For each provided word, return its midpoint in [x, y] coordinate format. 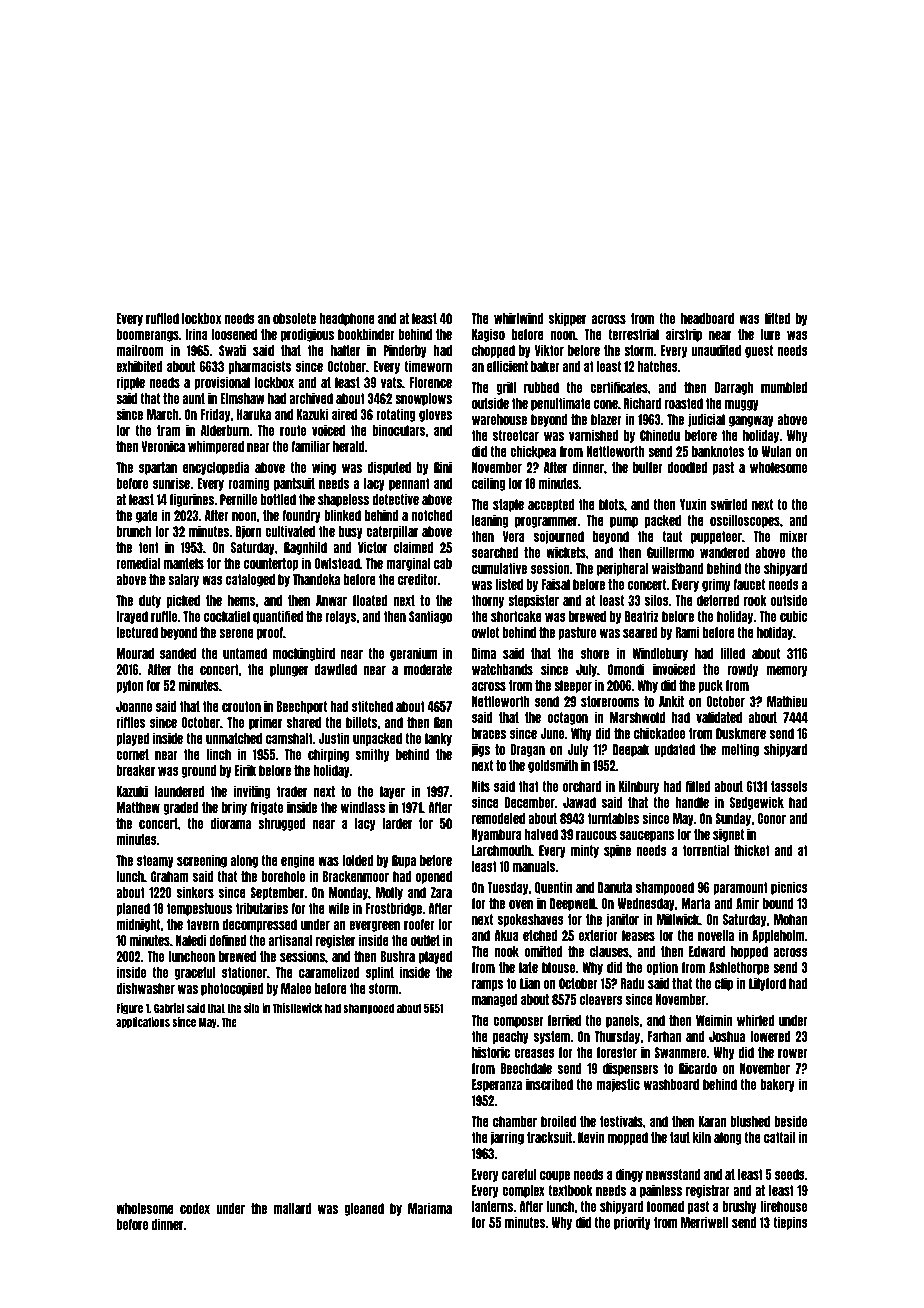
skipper [567, 319]
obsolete [294, 318]
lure [770, 334]
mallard [292, 1208]
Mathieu [787, 701]
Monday [348, 893]
